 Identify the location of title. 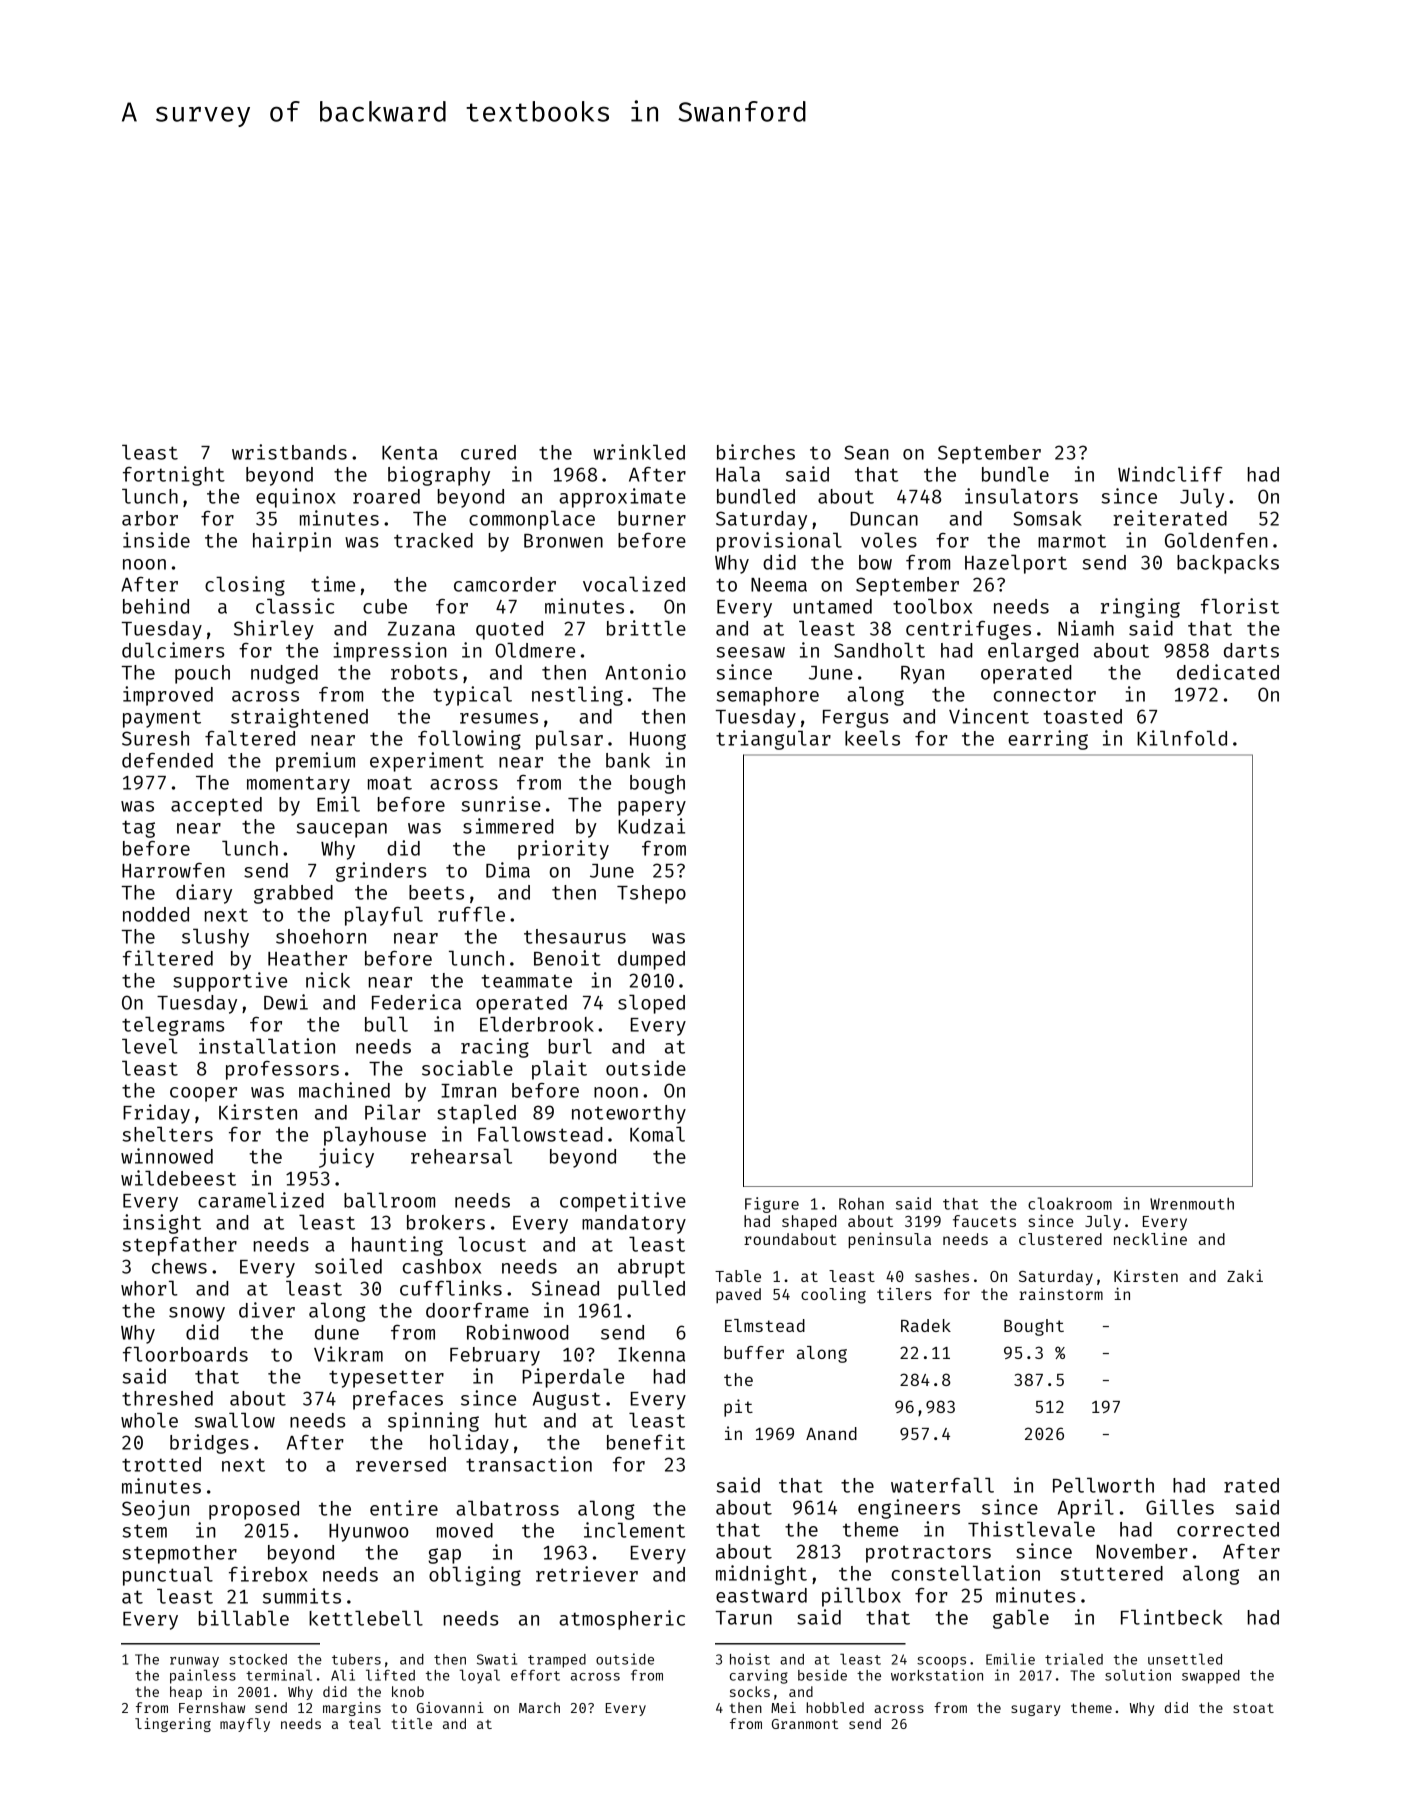
(412, 1723).
